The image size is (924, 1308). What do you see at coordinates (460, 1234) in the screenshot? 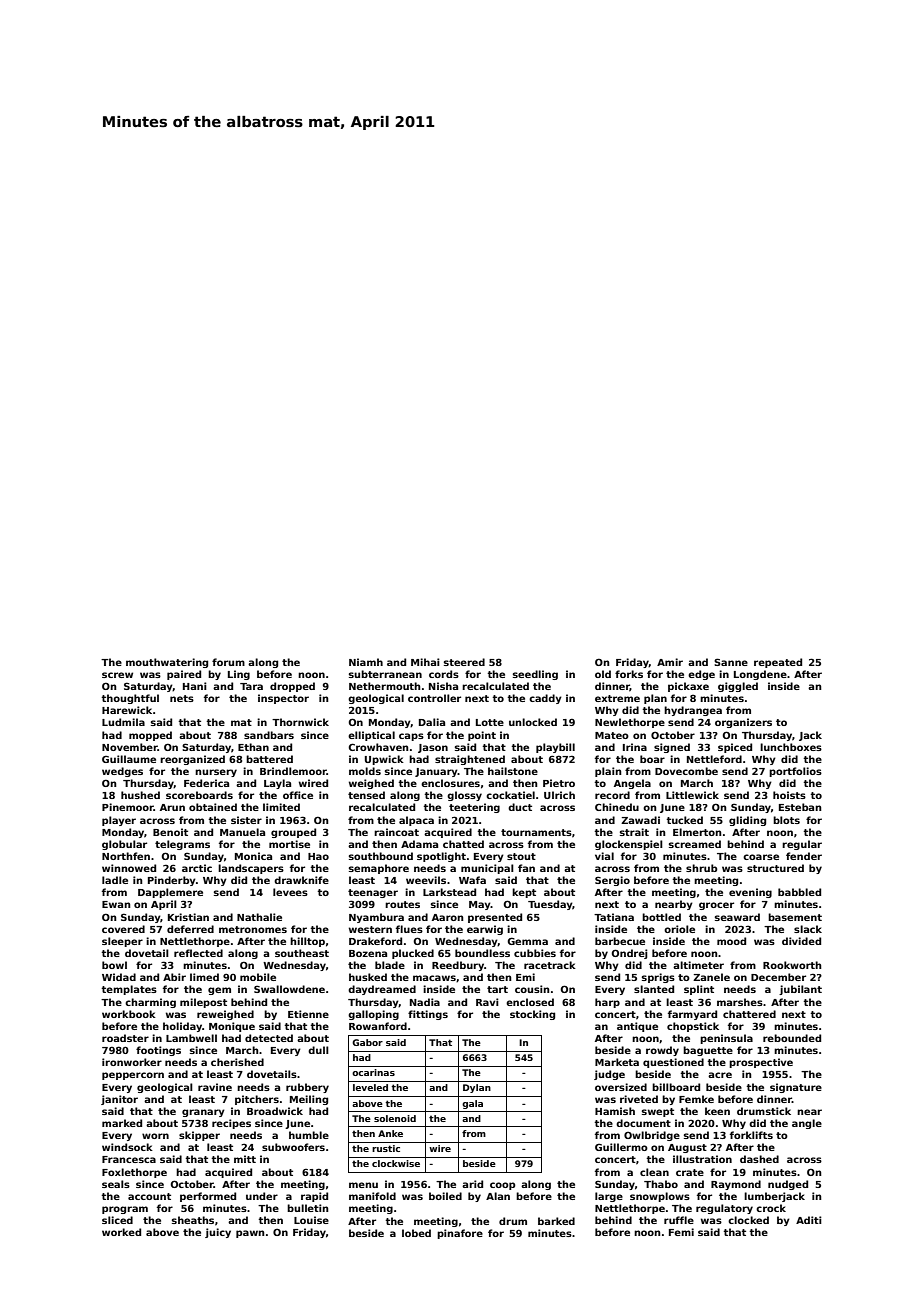
I see `pinafore` at bounding box center [460, 1234].
